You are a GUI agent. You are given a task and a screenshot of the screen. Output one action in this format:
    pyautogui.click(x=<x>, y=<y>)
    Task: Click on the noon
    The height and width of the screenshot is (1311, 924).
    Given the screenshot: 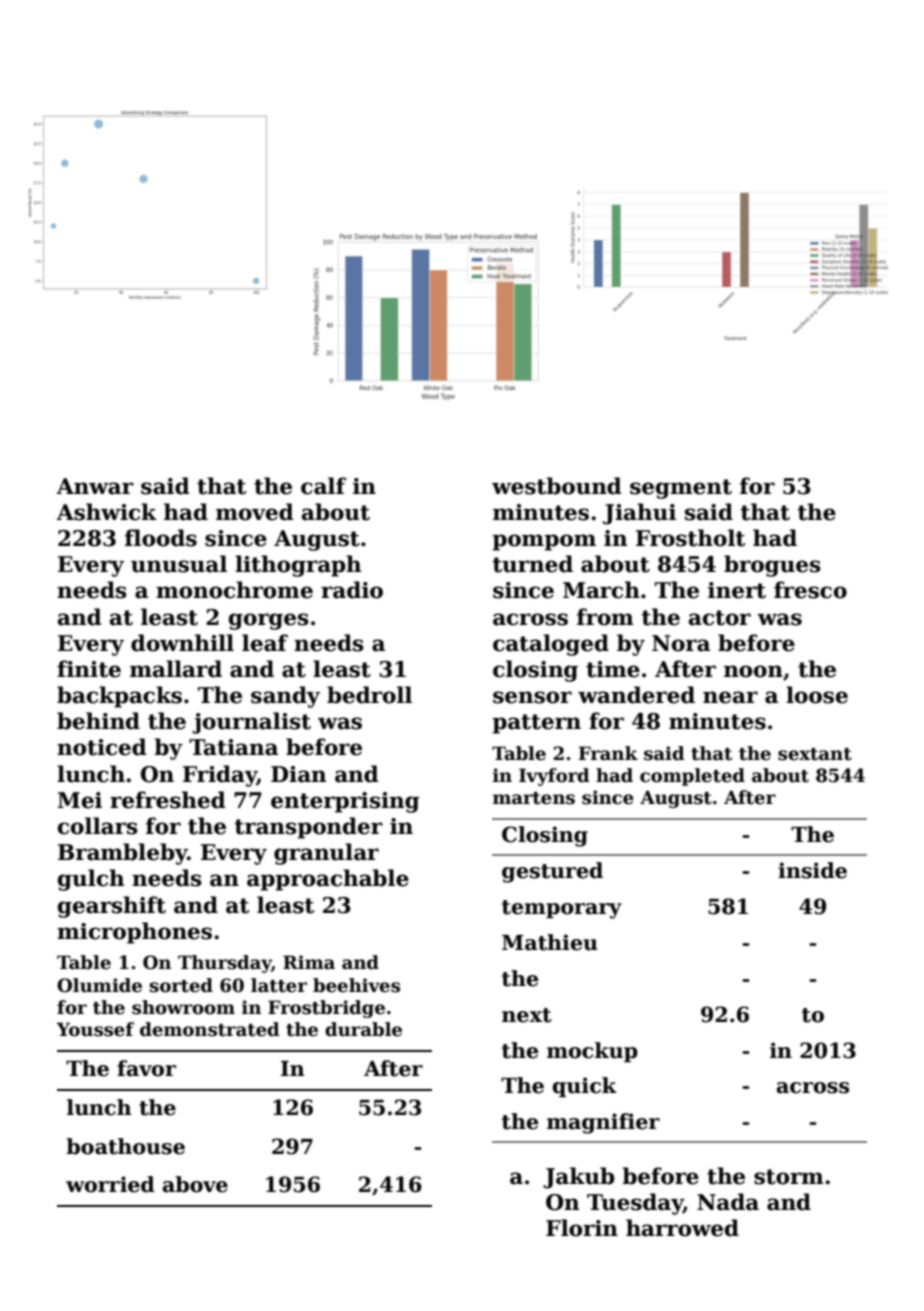 What is the action you would take?
    pyautogui.click(x=753, y=671)
